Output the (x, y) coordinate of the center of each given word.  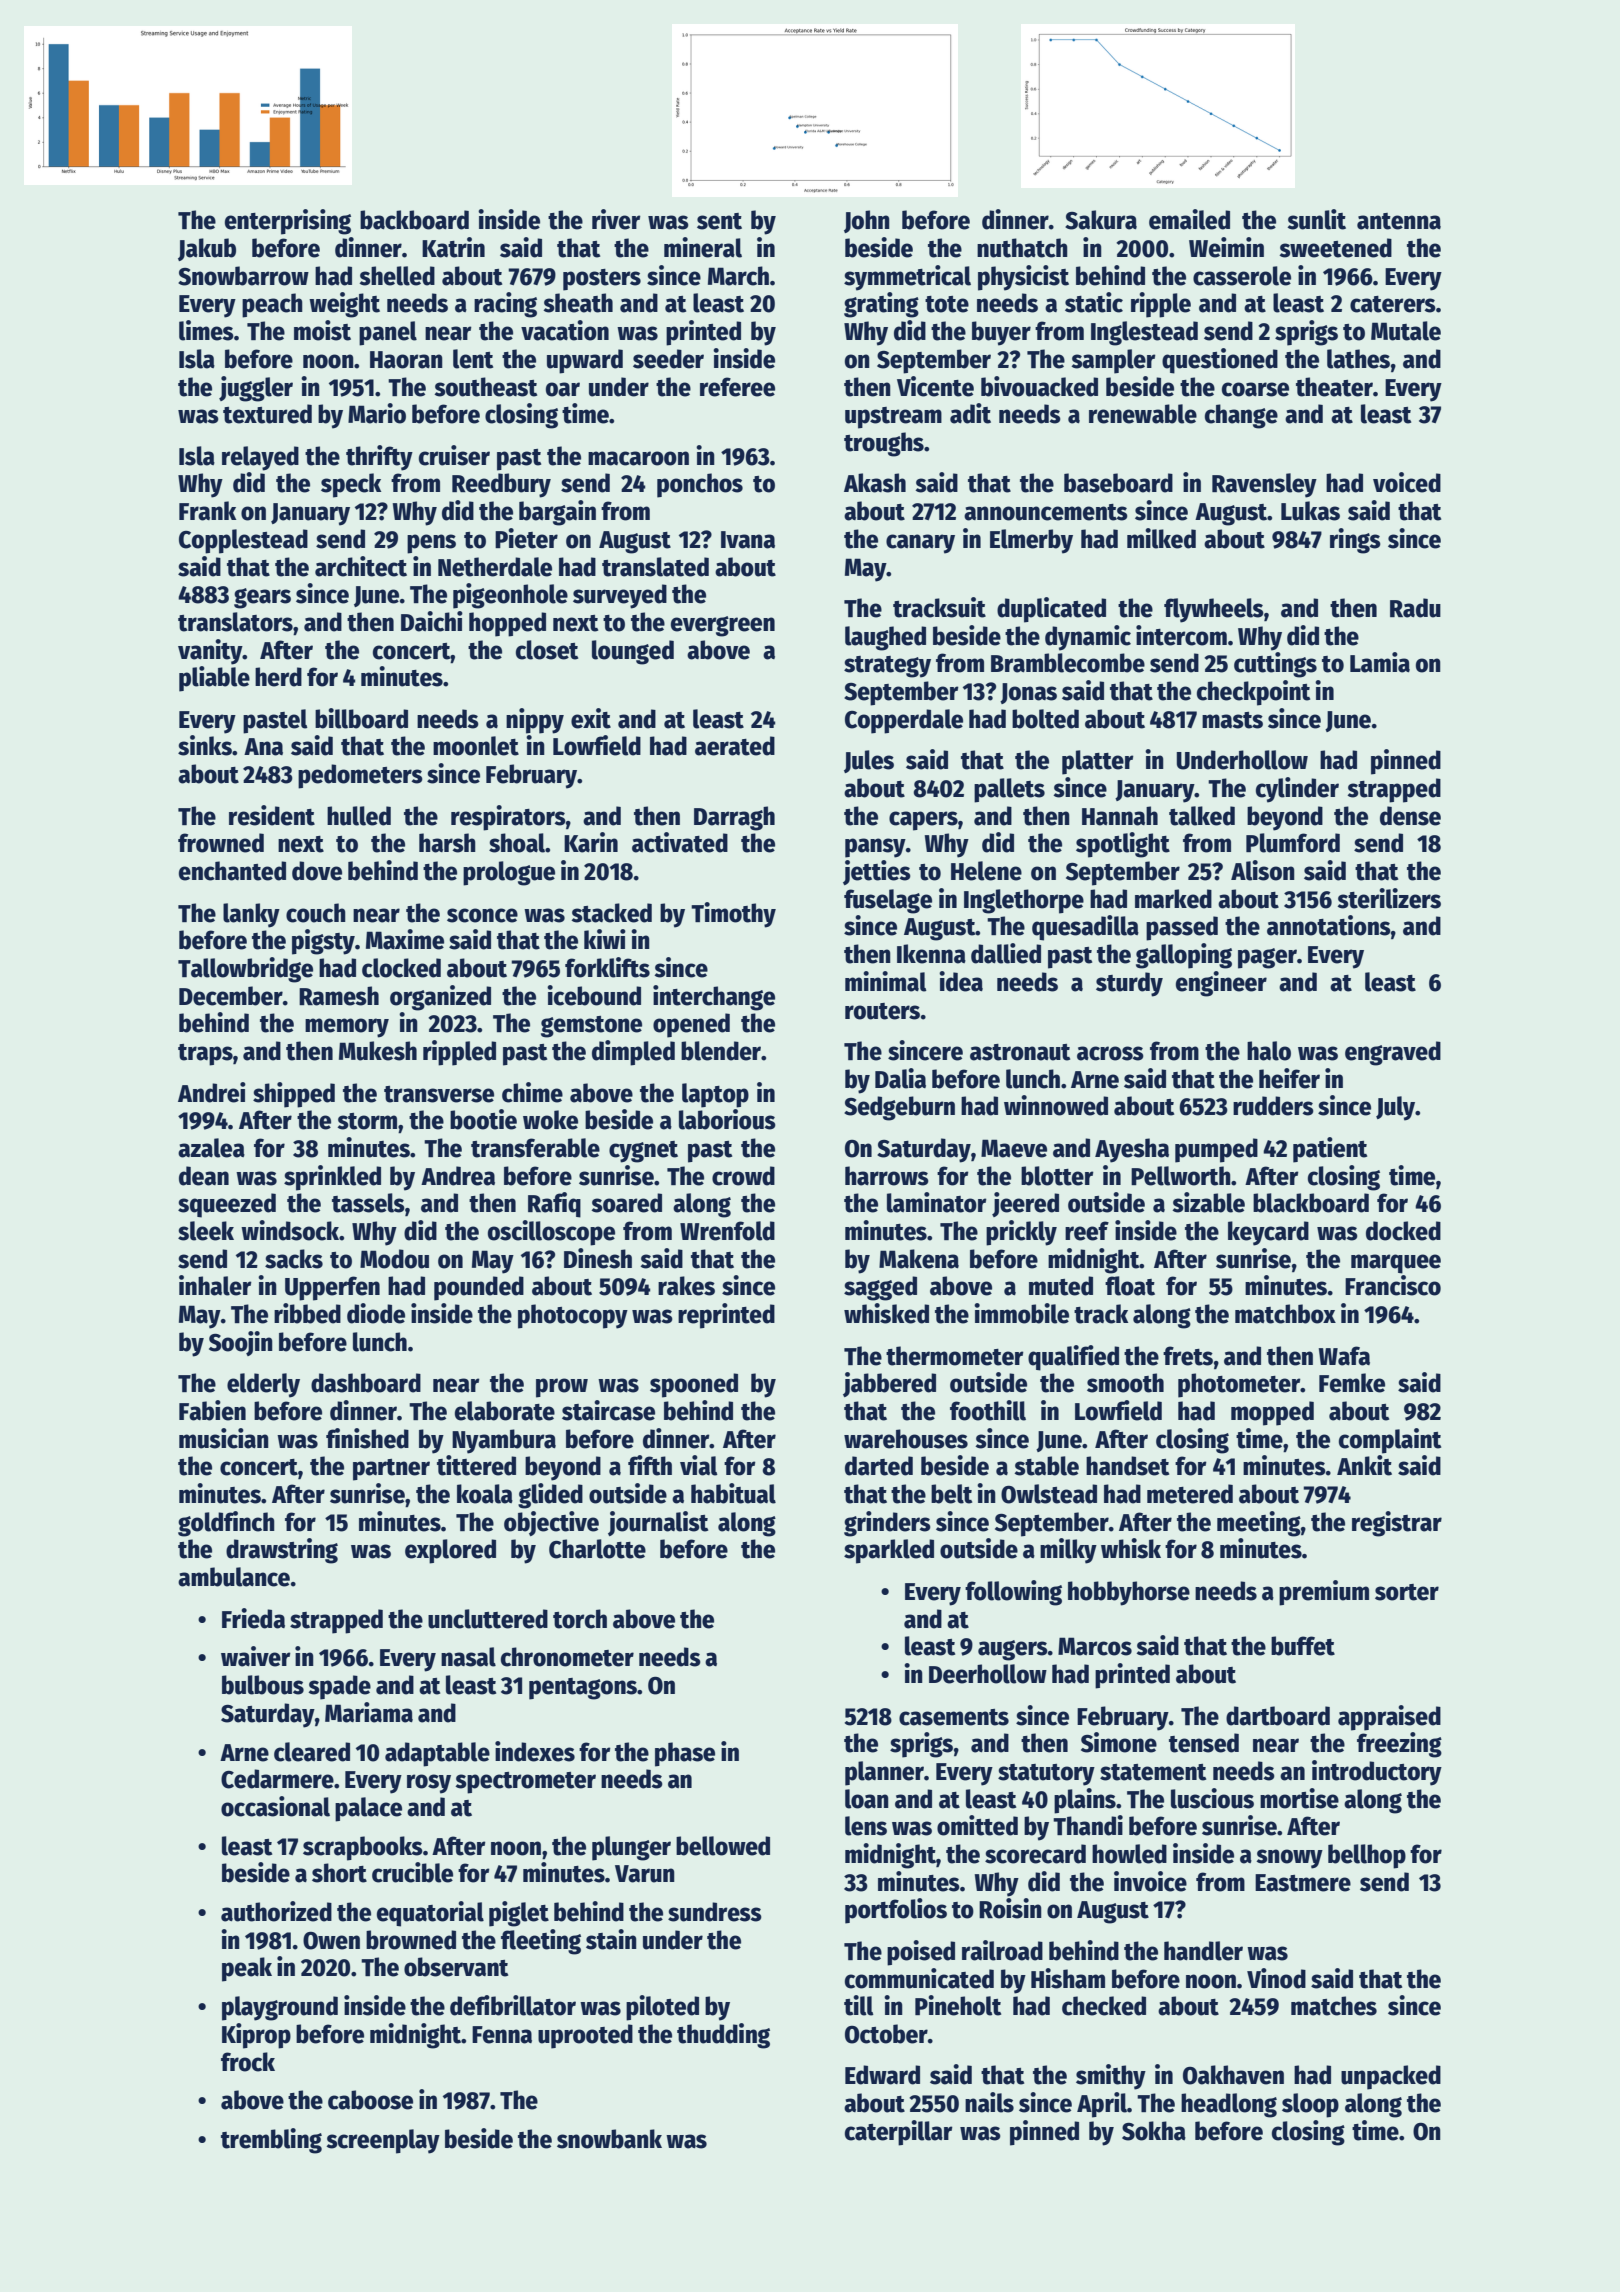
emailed (1189, 219)
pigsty (323, 942)
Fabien (212, 1410)
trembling (271, 2141)
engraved (1393, 1053)
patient (1330, 1150)
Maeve (1014, 1148)
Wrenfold (727, 1231)
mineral (703, 247)
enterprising (288, 222)
